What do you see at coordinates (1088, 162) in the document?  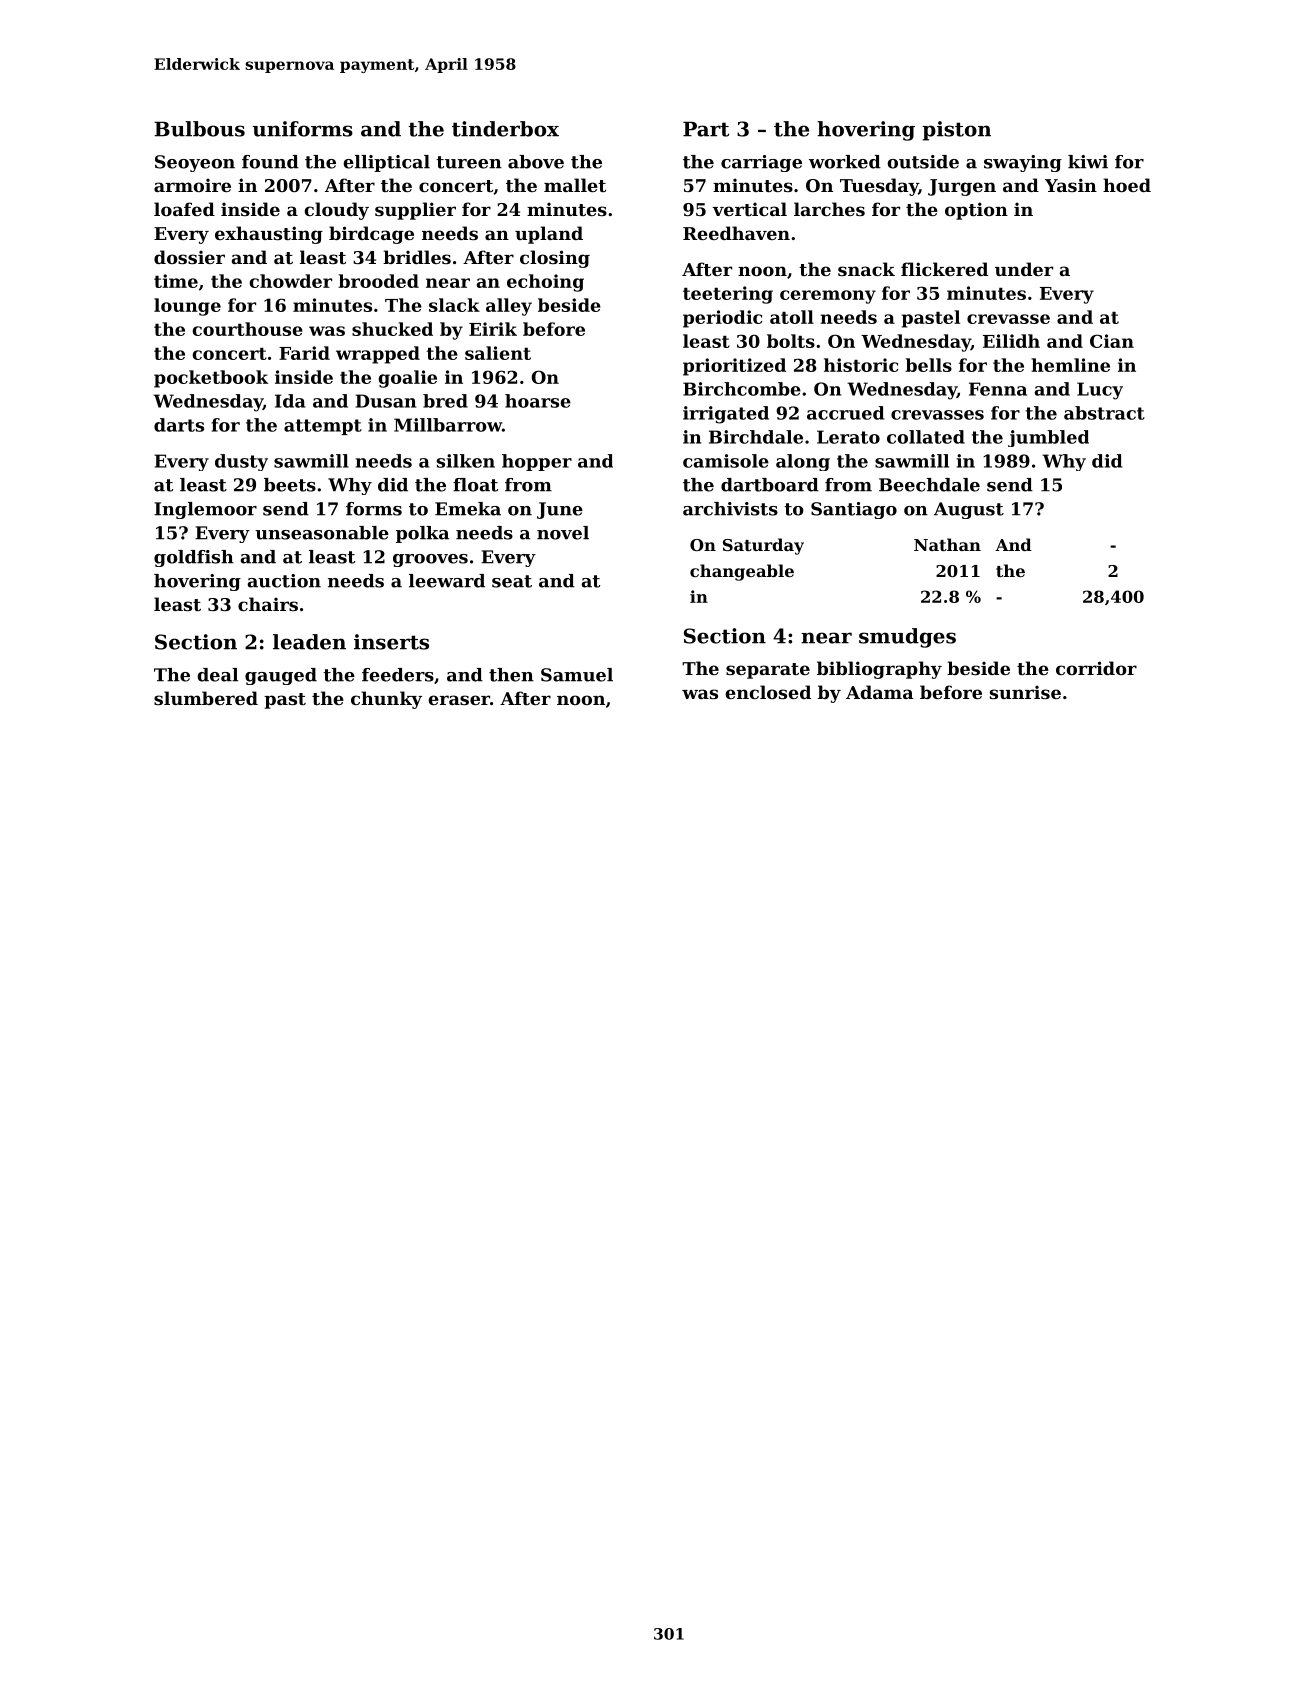 I see `kiwi` at bounding box center [1088, 162].
